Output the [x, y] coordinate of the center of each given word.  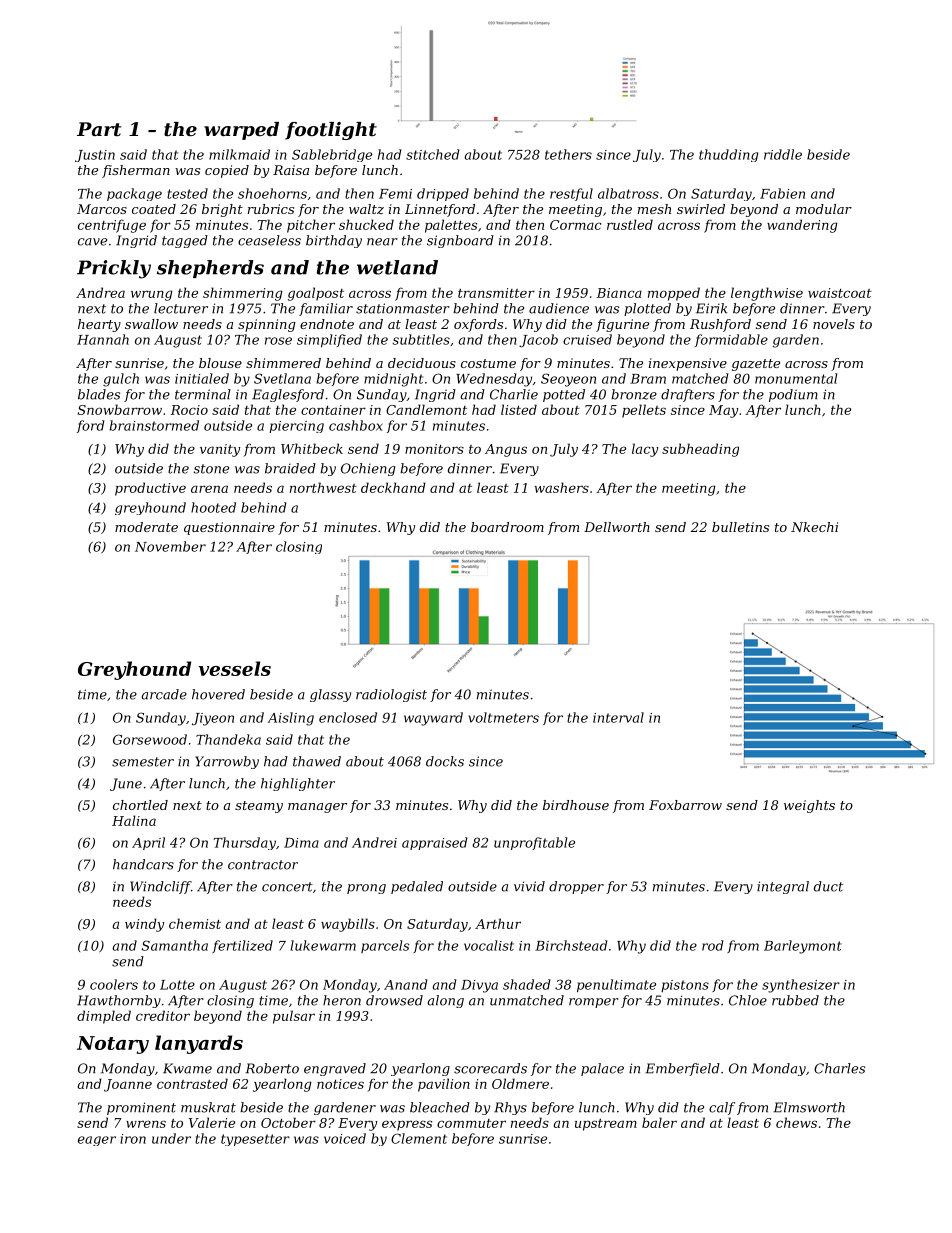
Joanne [128, 1085]
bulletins [740, 527]
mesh [654, 209]
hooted [213, 507]
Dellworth [617, 527]
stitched [432, 154]
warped [241, 131]
